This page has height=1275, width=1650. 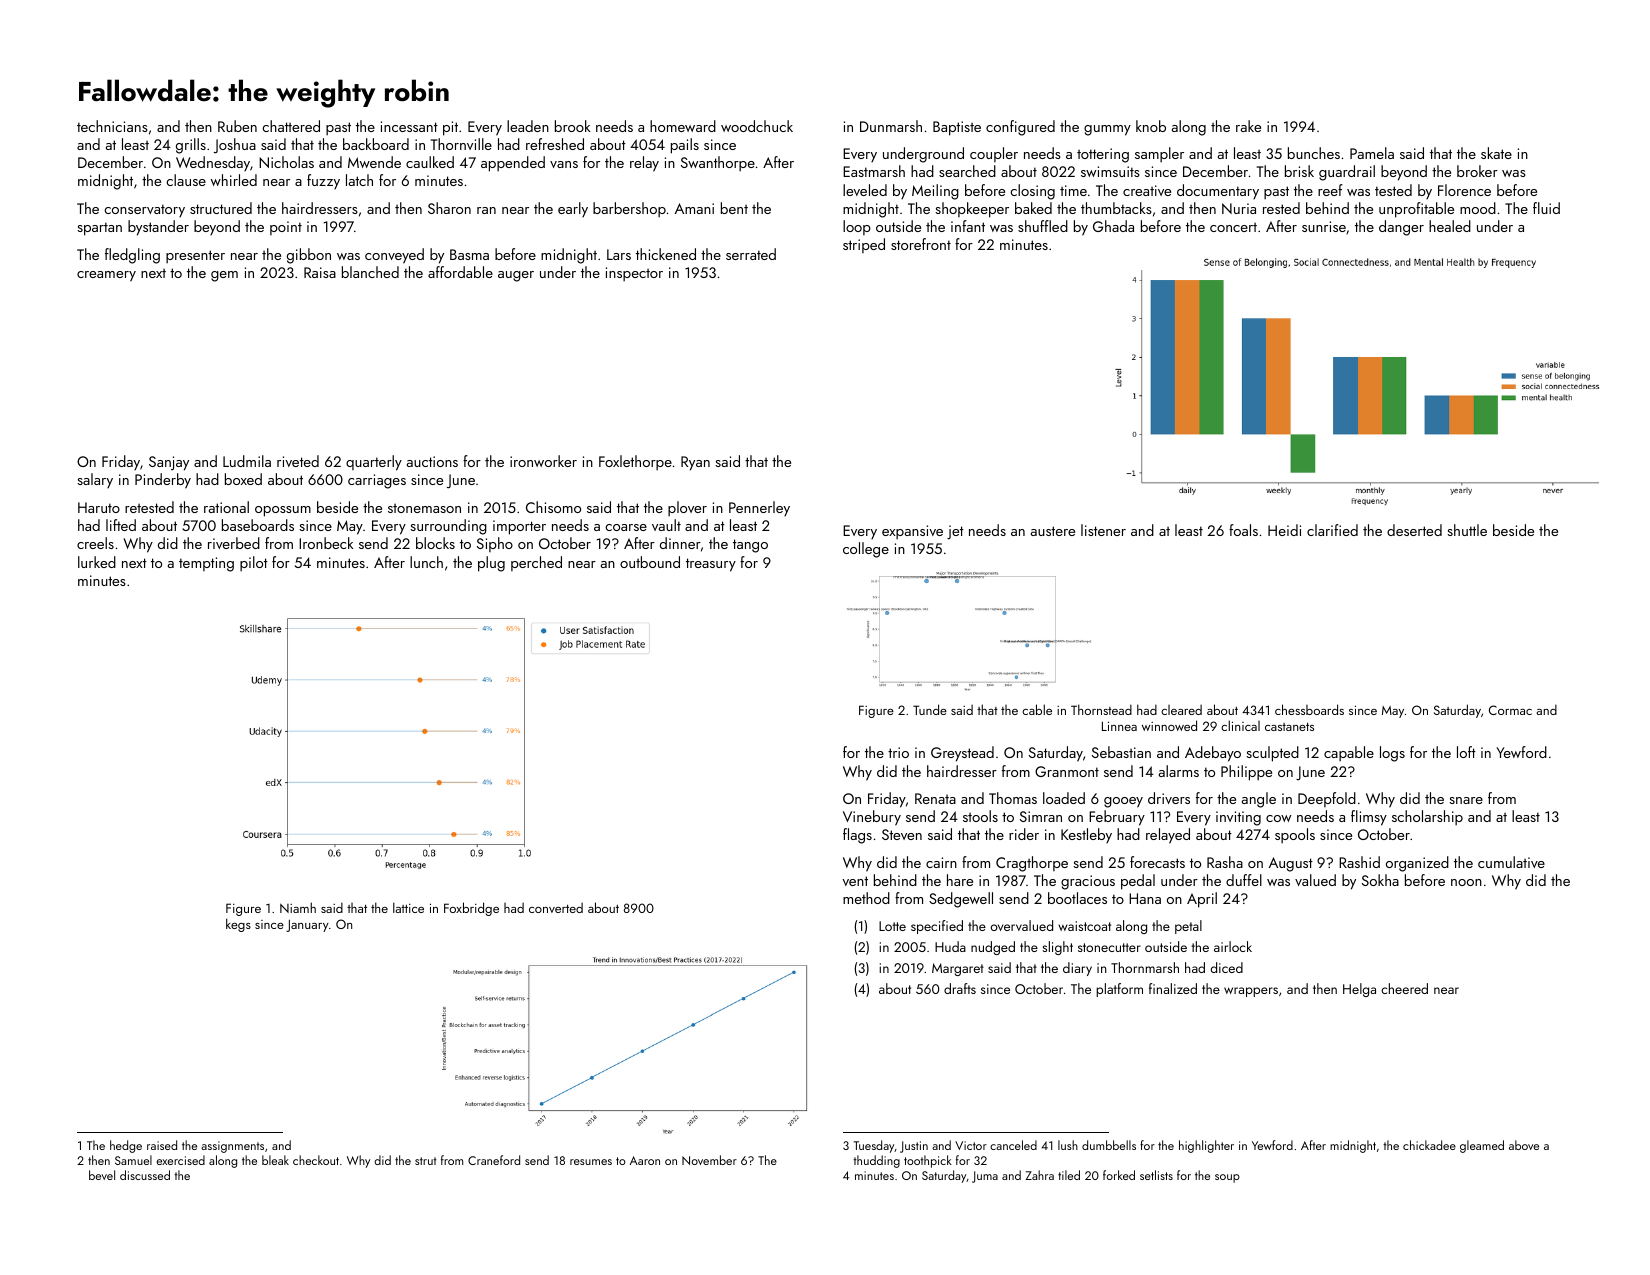 What do you see at coordinates (1414, 530) in the page?
I see `deserted` at bounding box center [1414, 530].
